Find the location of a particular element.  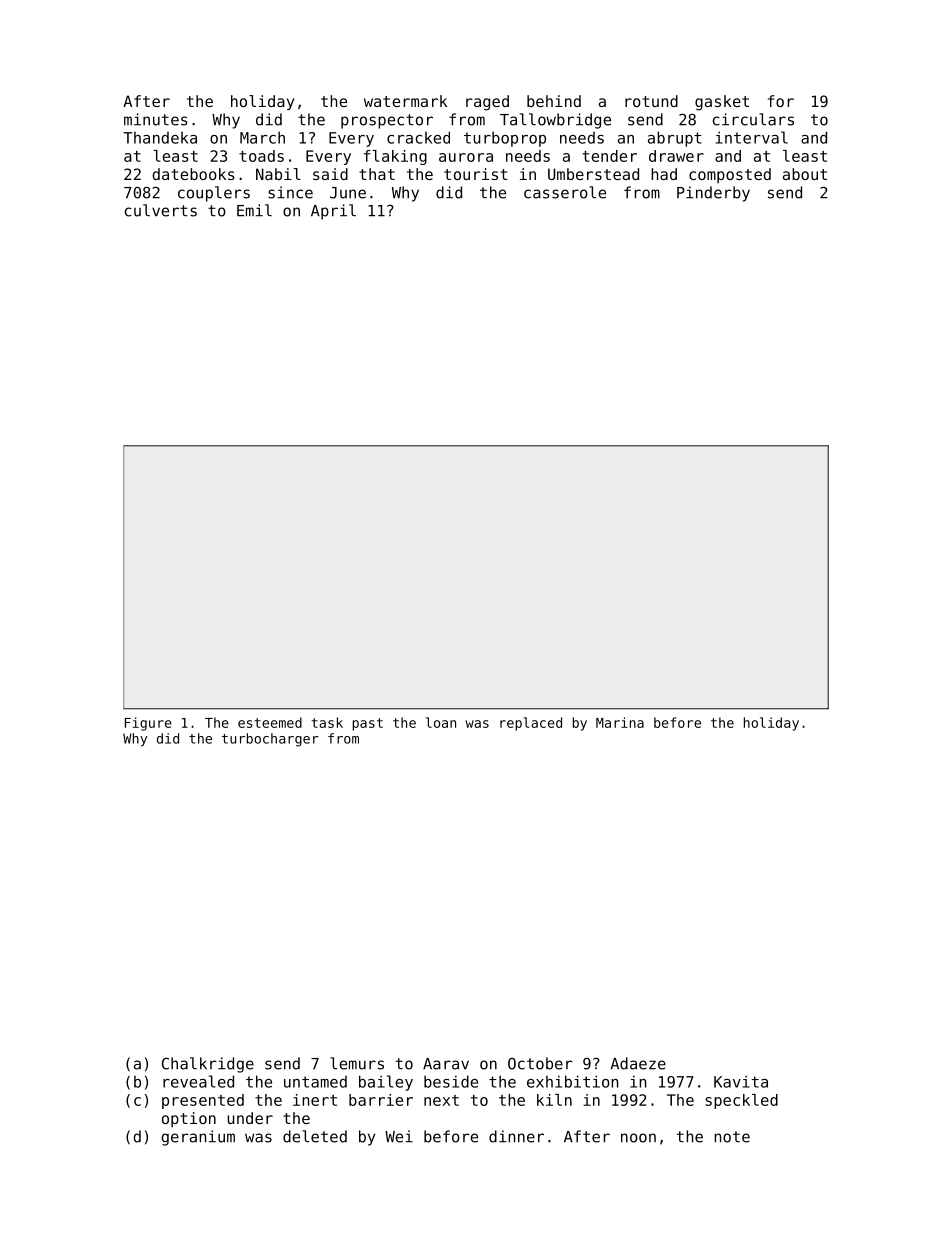

past is located at coordinates (367, 724).
